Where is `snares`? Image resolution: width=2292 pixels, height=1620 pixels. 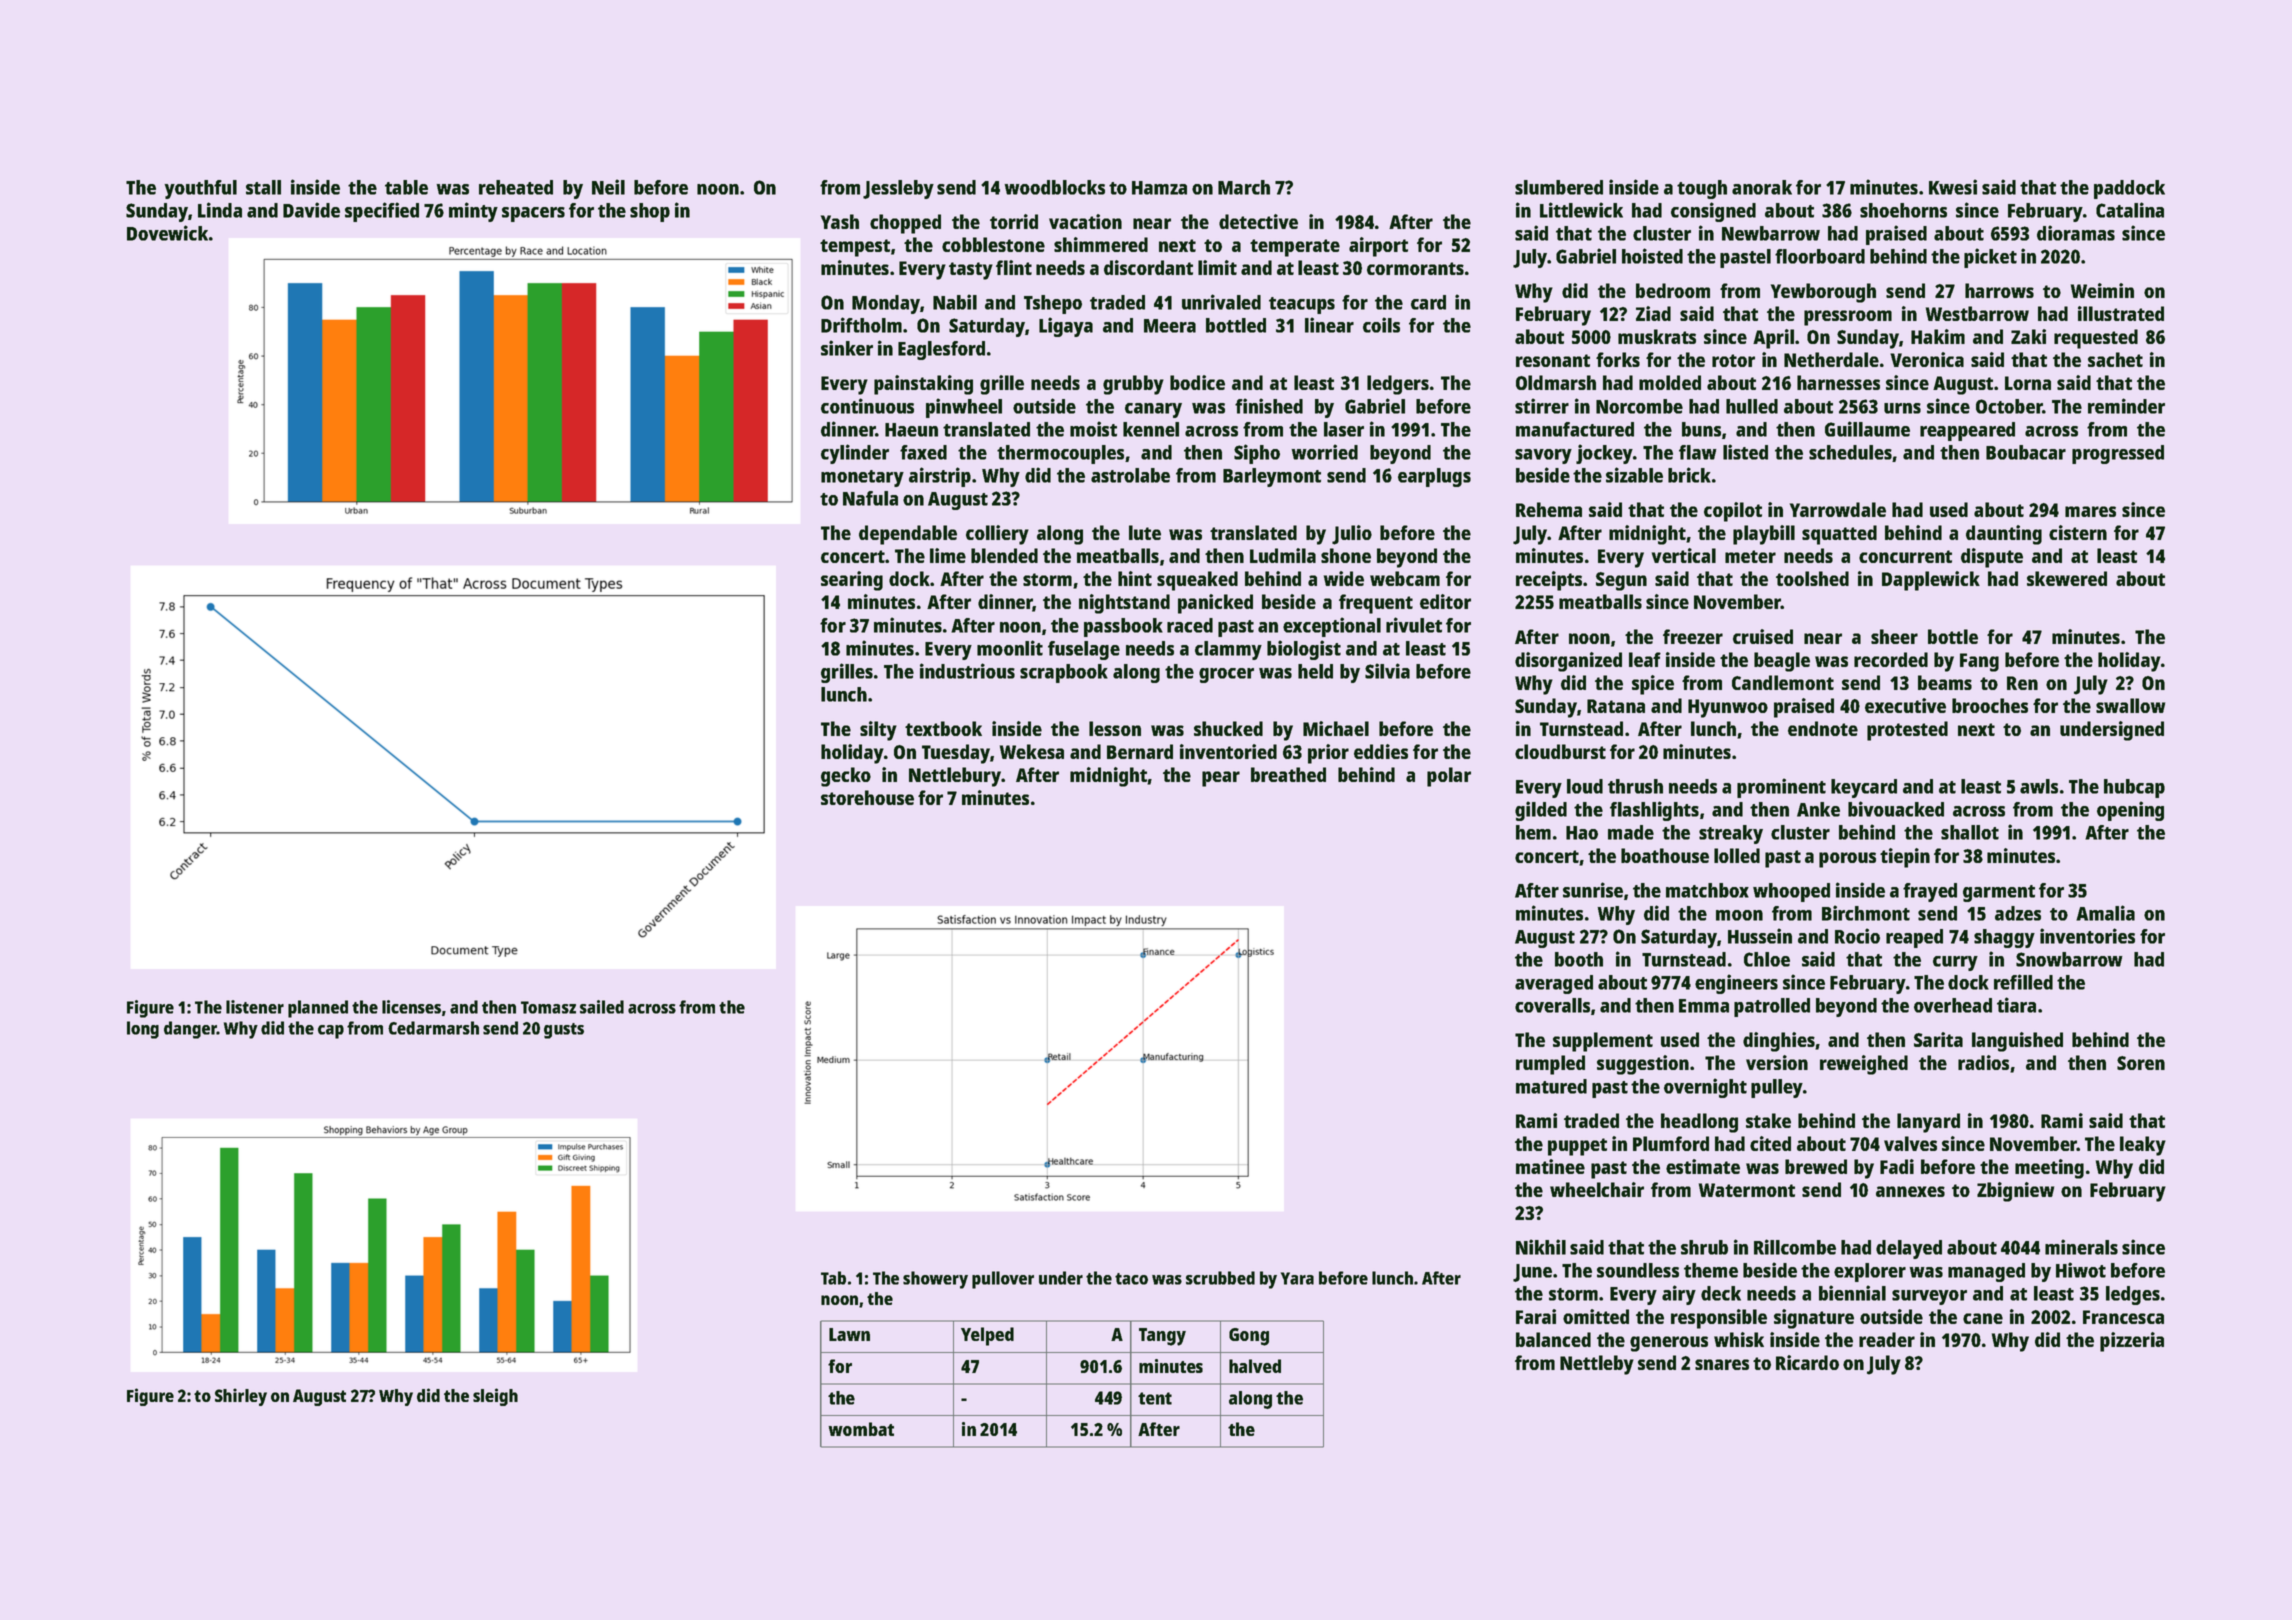 snares is located at coordinates (1722, 1364).
